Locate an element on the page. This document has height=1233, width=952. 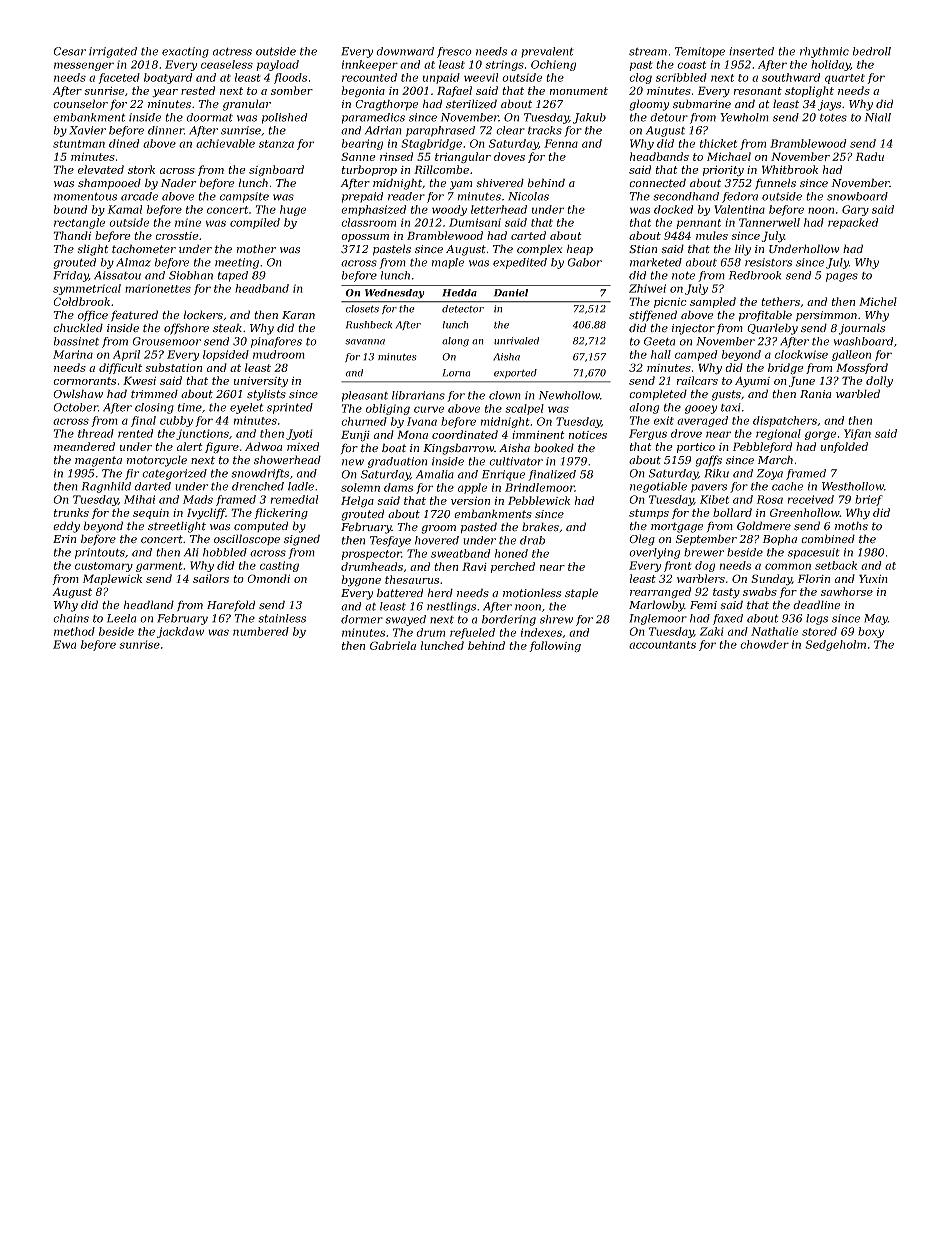
pages is located at coordinates (842, 277).
